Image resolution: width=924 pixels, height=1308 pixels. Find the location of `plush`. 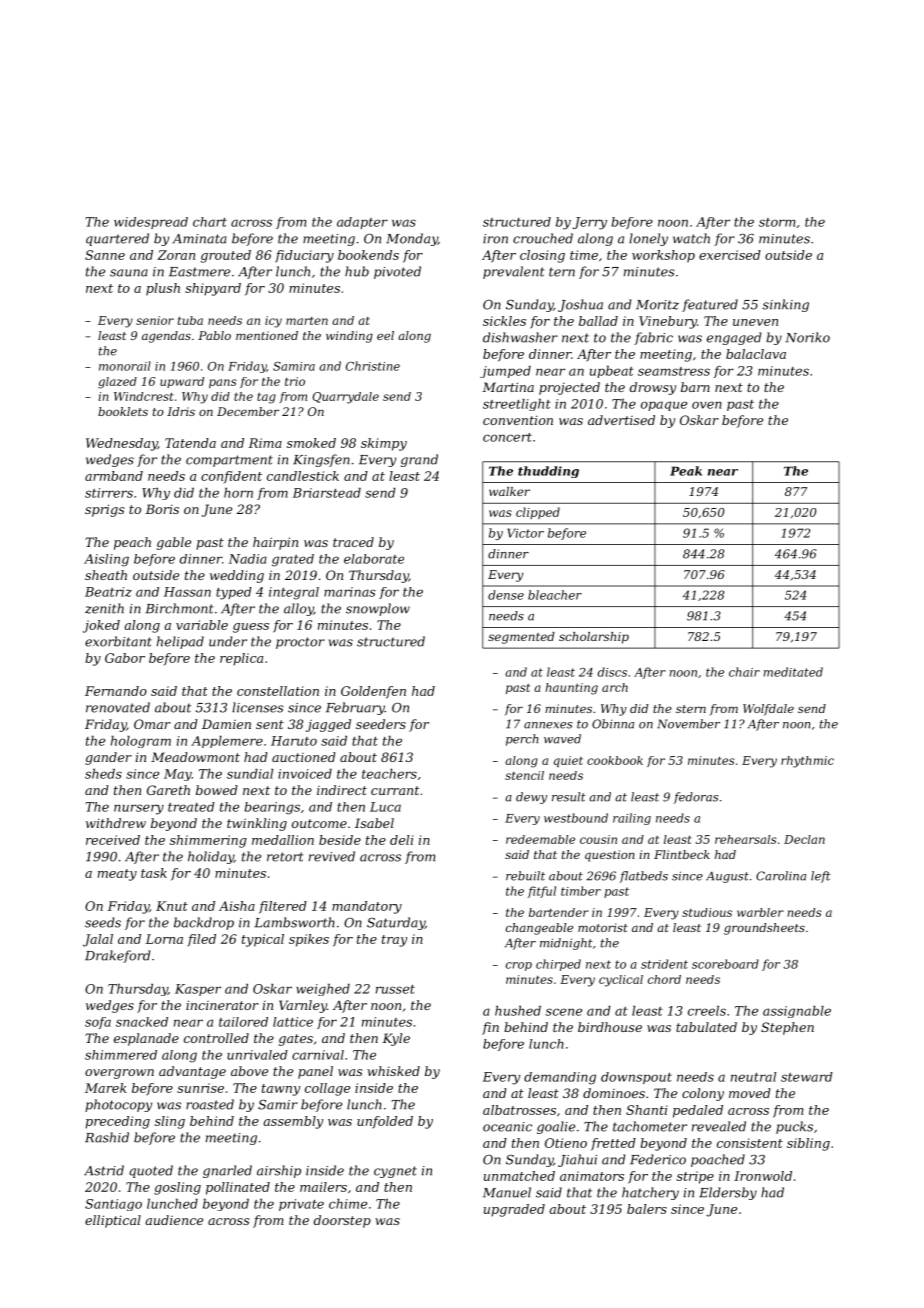

plush is located at coordinates (163, 289).
